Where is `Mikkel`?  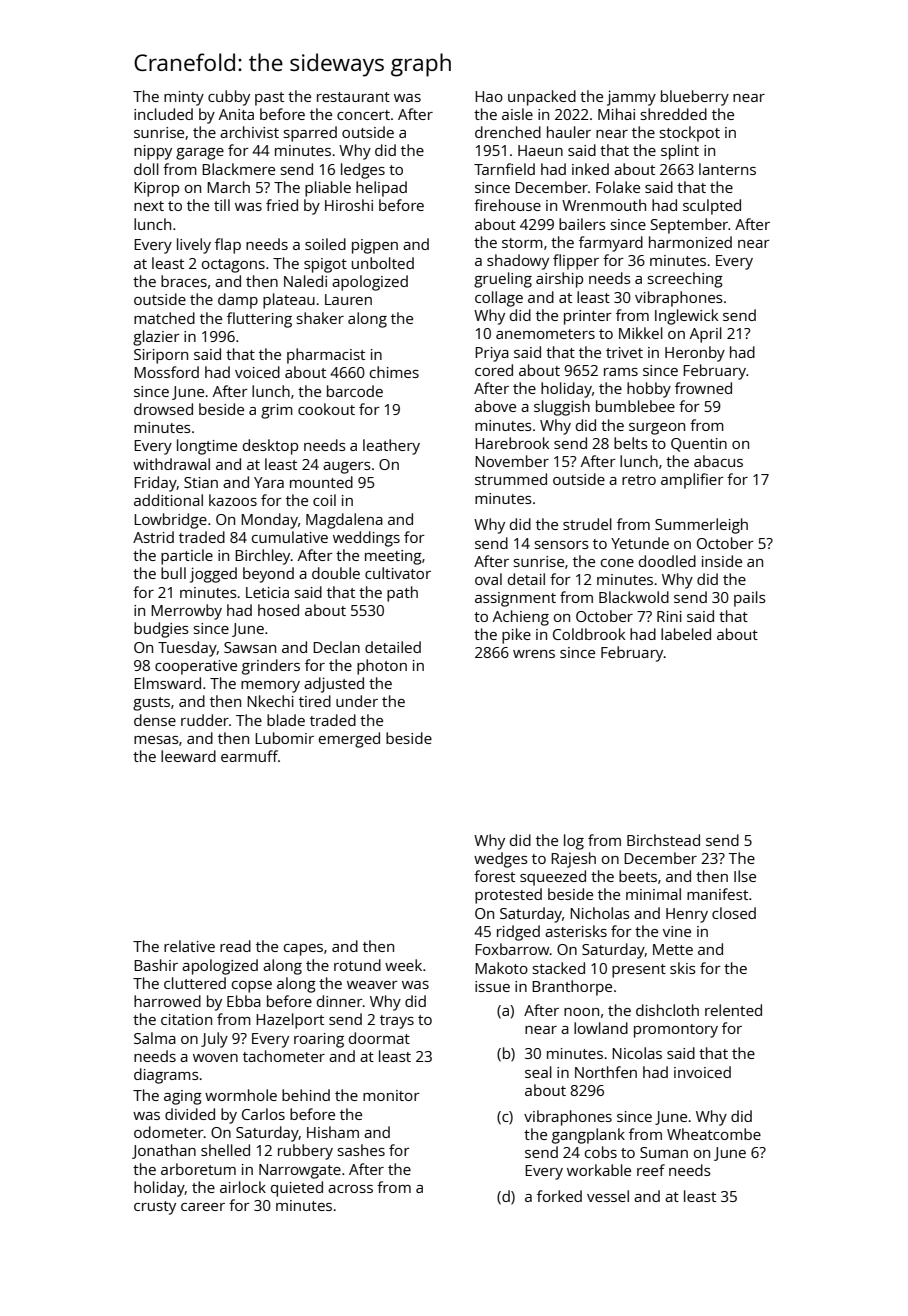 Mikkel is located at coordinates (641, 333).
